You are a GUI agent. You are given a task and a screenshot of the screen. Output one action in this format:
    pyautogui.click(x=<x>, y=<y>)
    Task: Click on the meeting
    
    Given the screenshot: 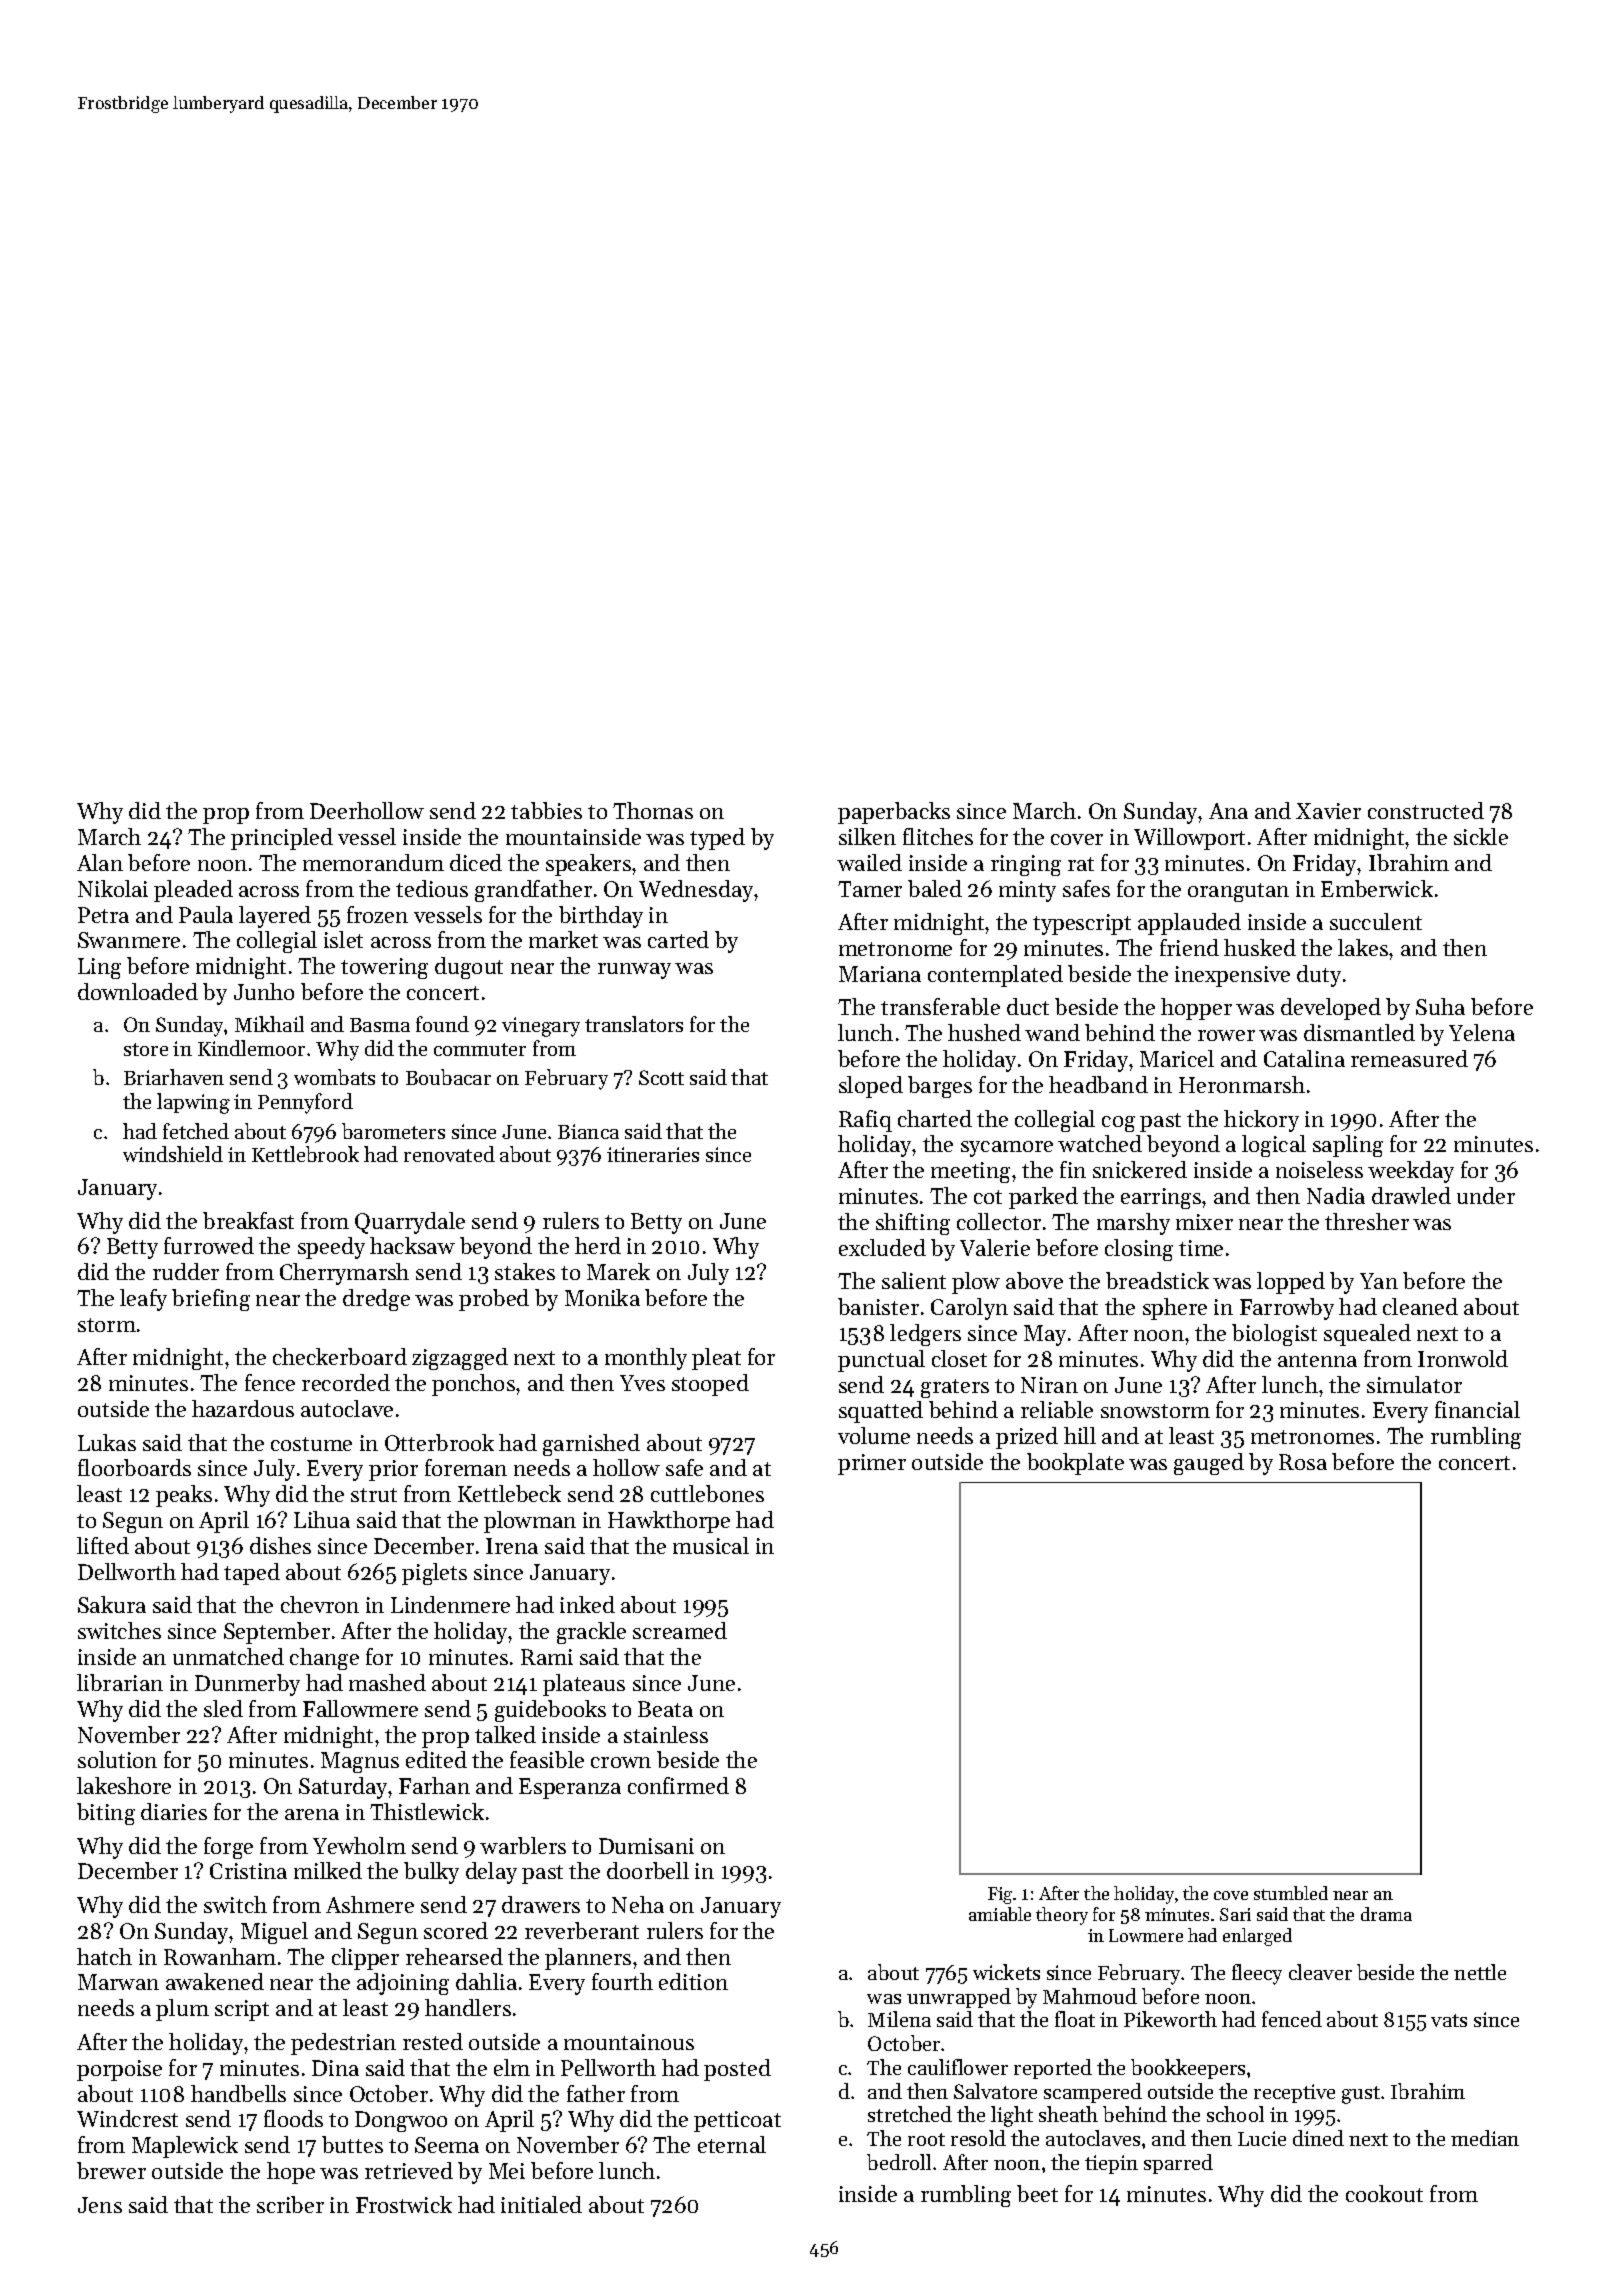 What is the action you would take?
    pyautogui.click(x=970, y=1172)
